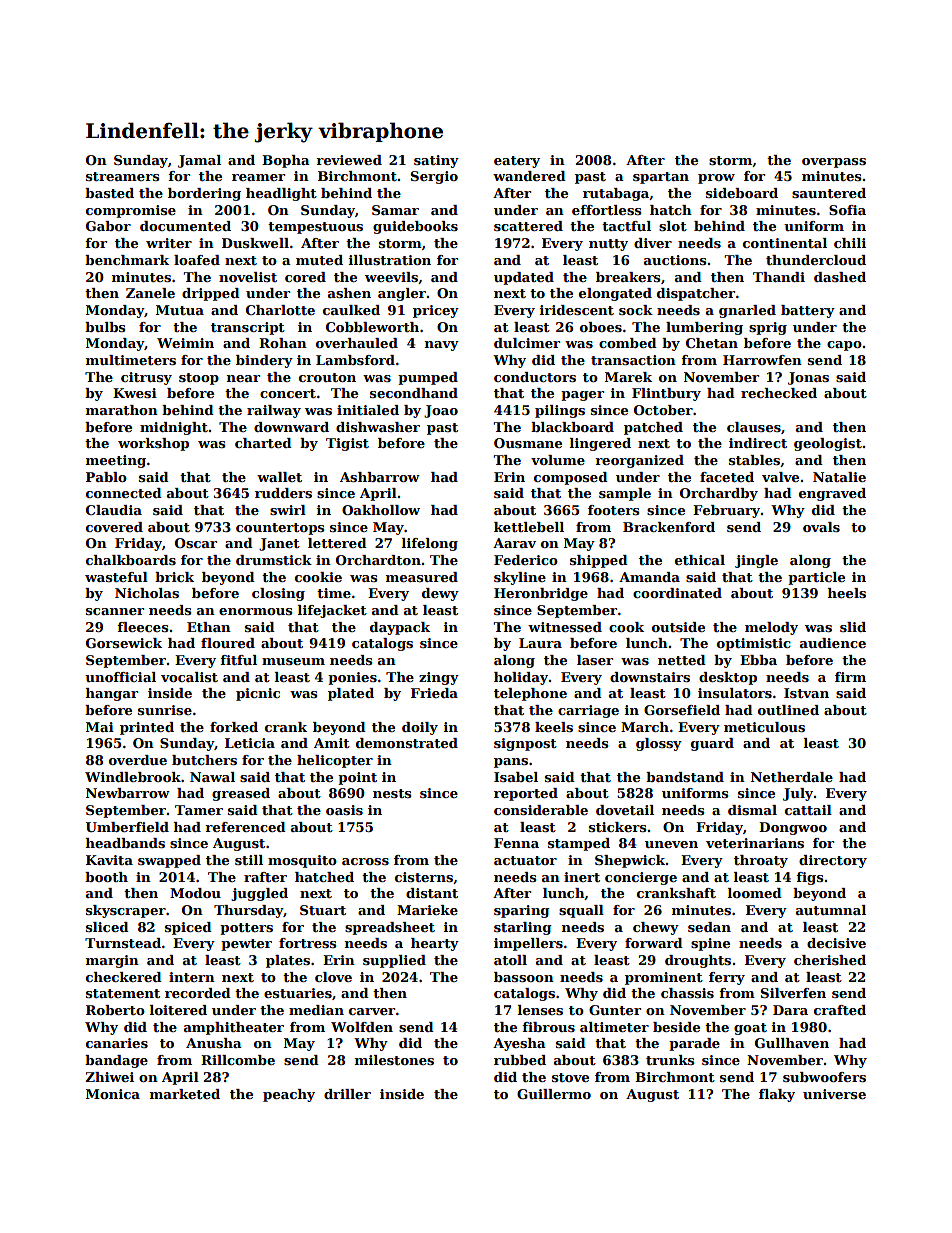  What do you see at coordinates (661, 178) in the image?
I see `spartan` at bounding box center [661, 178].
